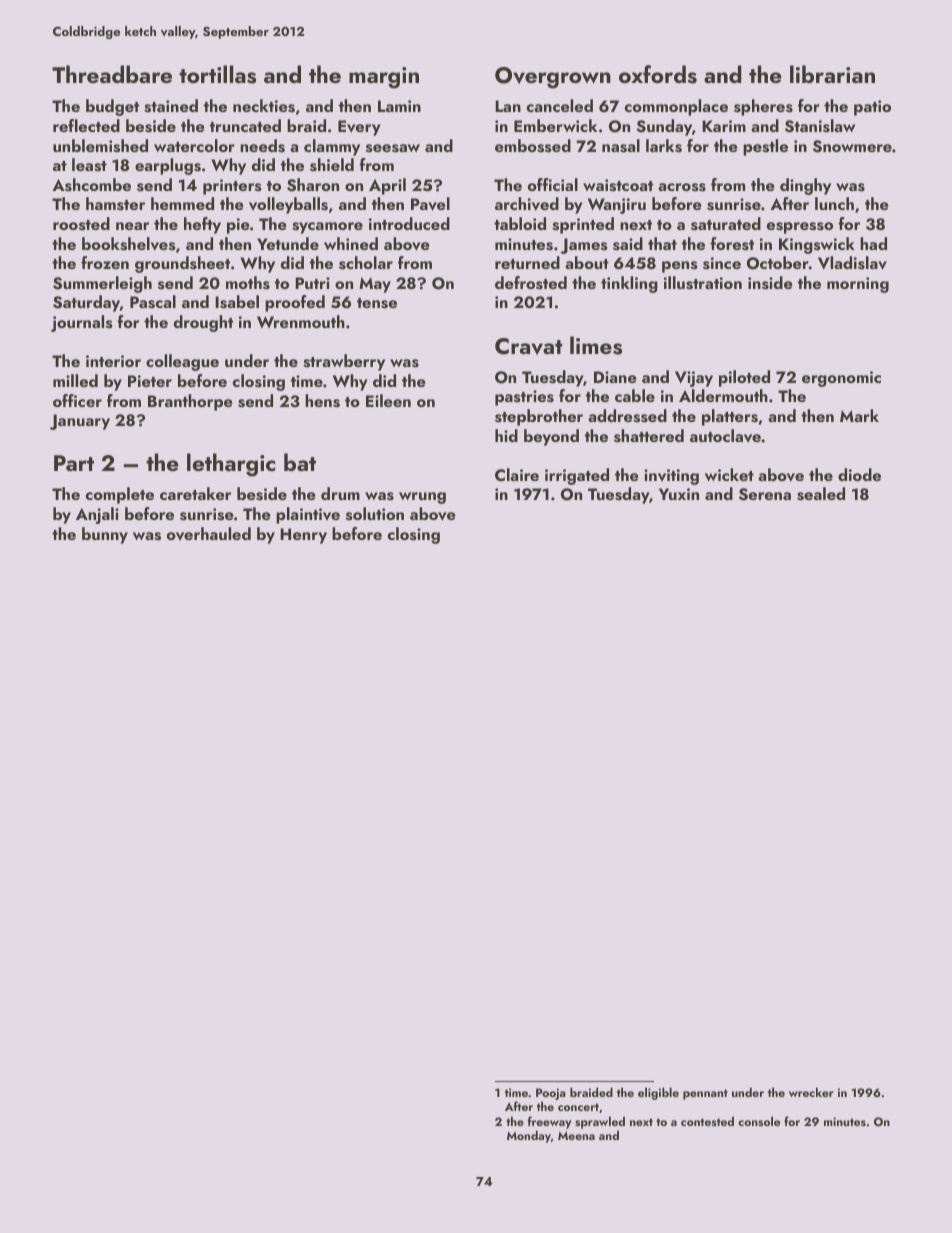  Describe the element at coordinates (182, 362) in the screenshot. I see `colleague` at that location.
